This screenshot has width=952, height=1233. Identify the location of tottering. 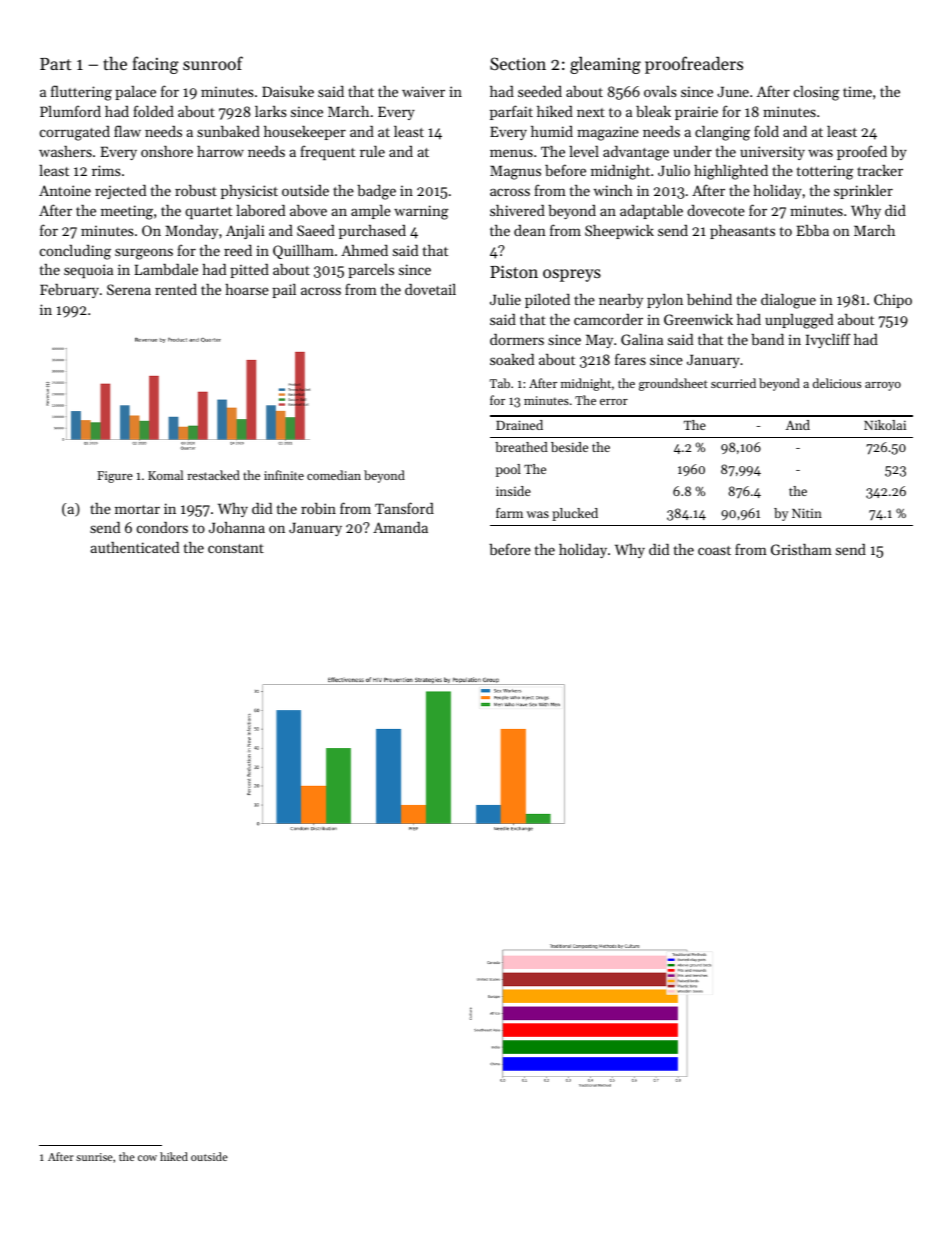
(825, 172).
